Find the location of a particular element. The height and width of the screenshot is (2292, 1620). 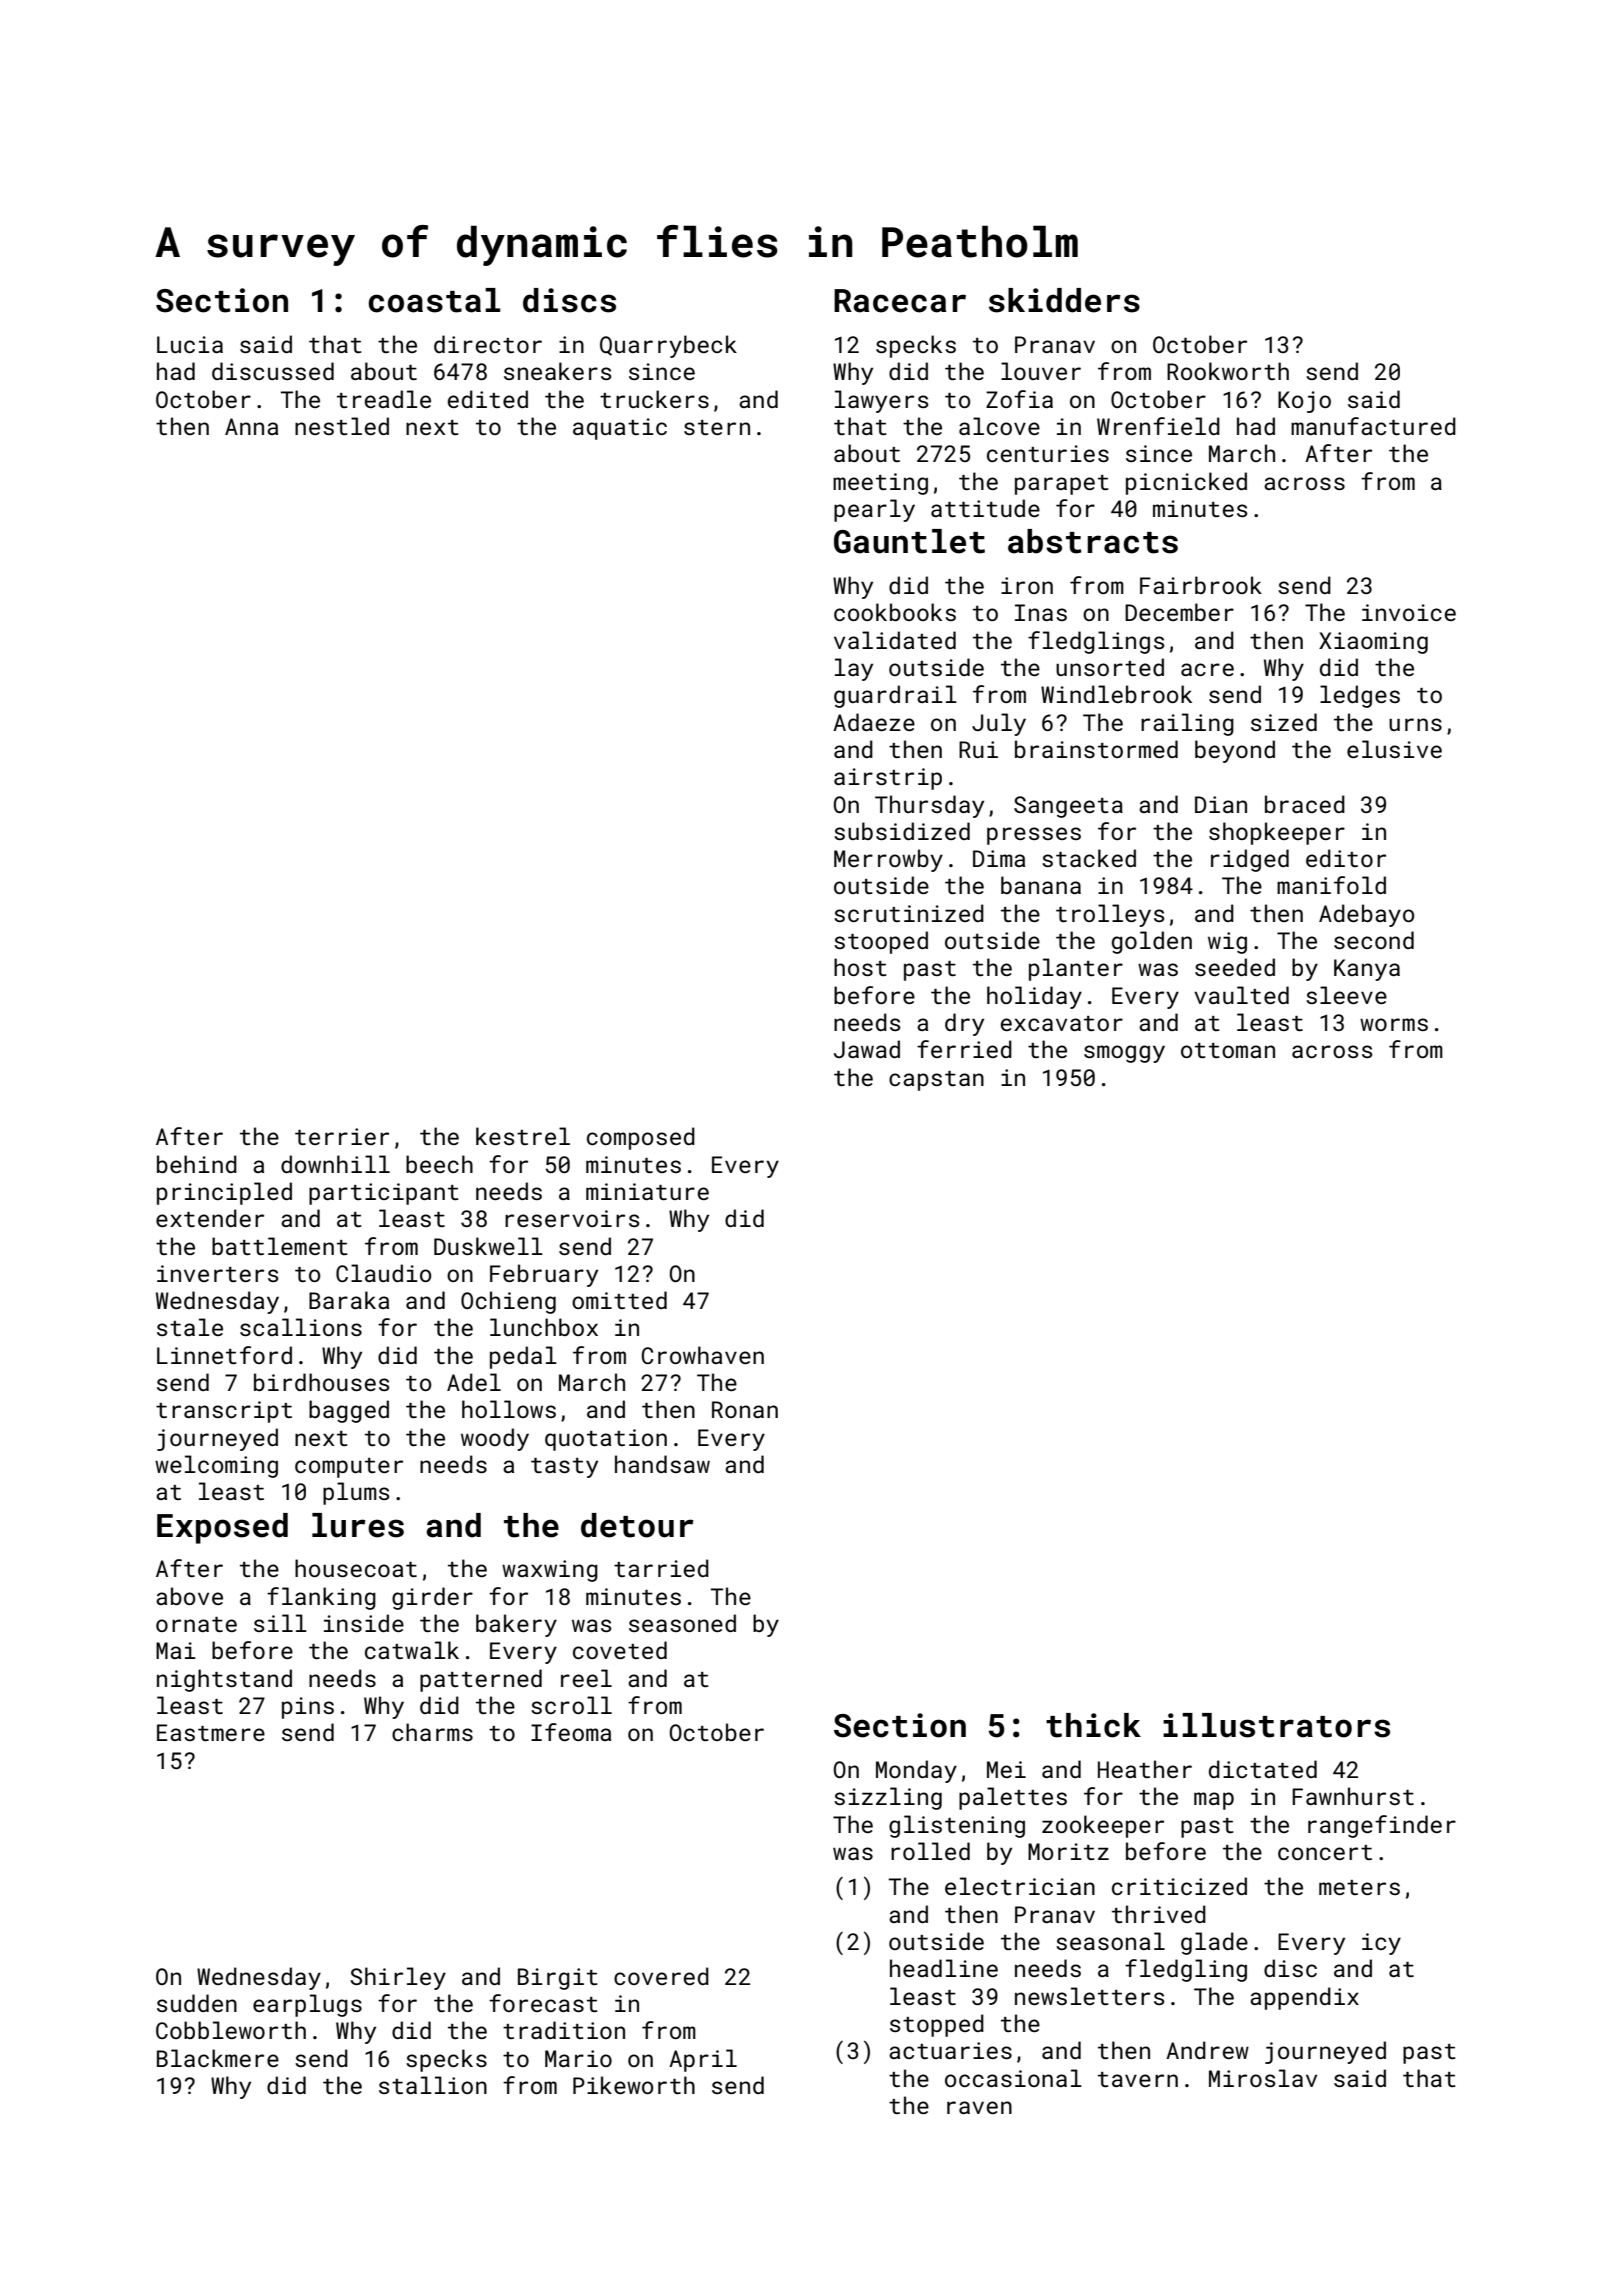

Anna is located at coordinates (251, 426).
